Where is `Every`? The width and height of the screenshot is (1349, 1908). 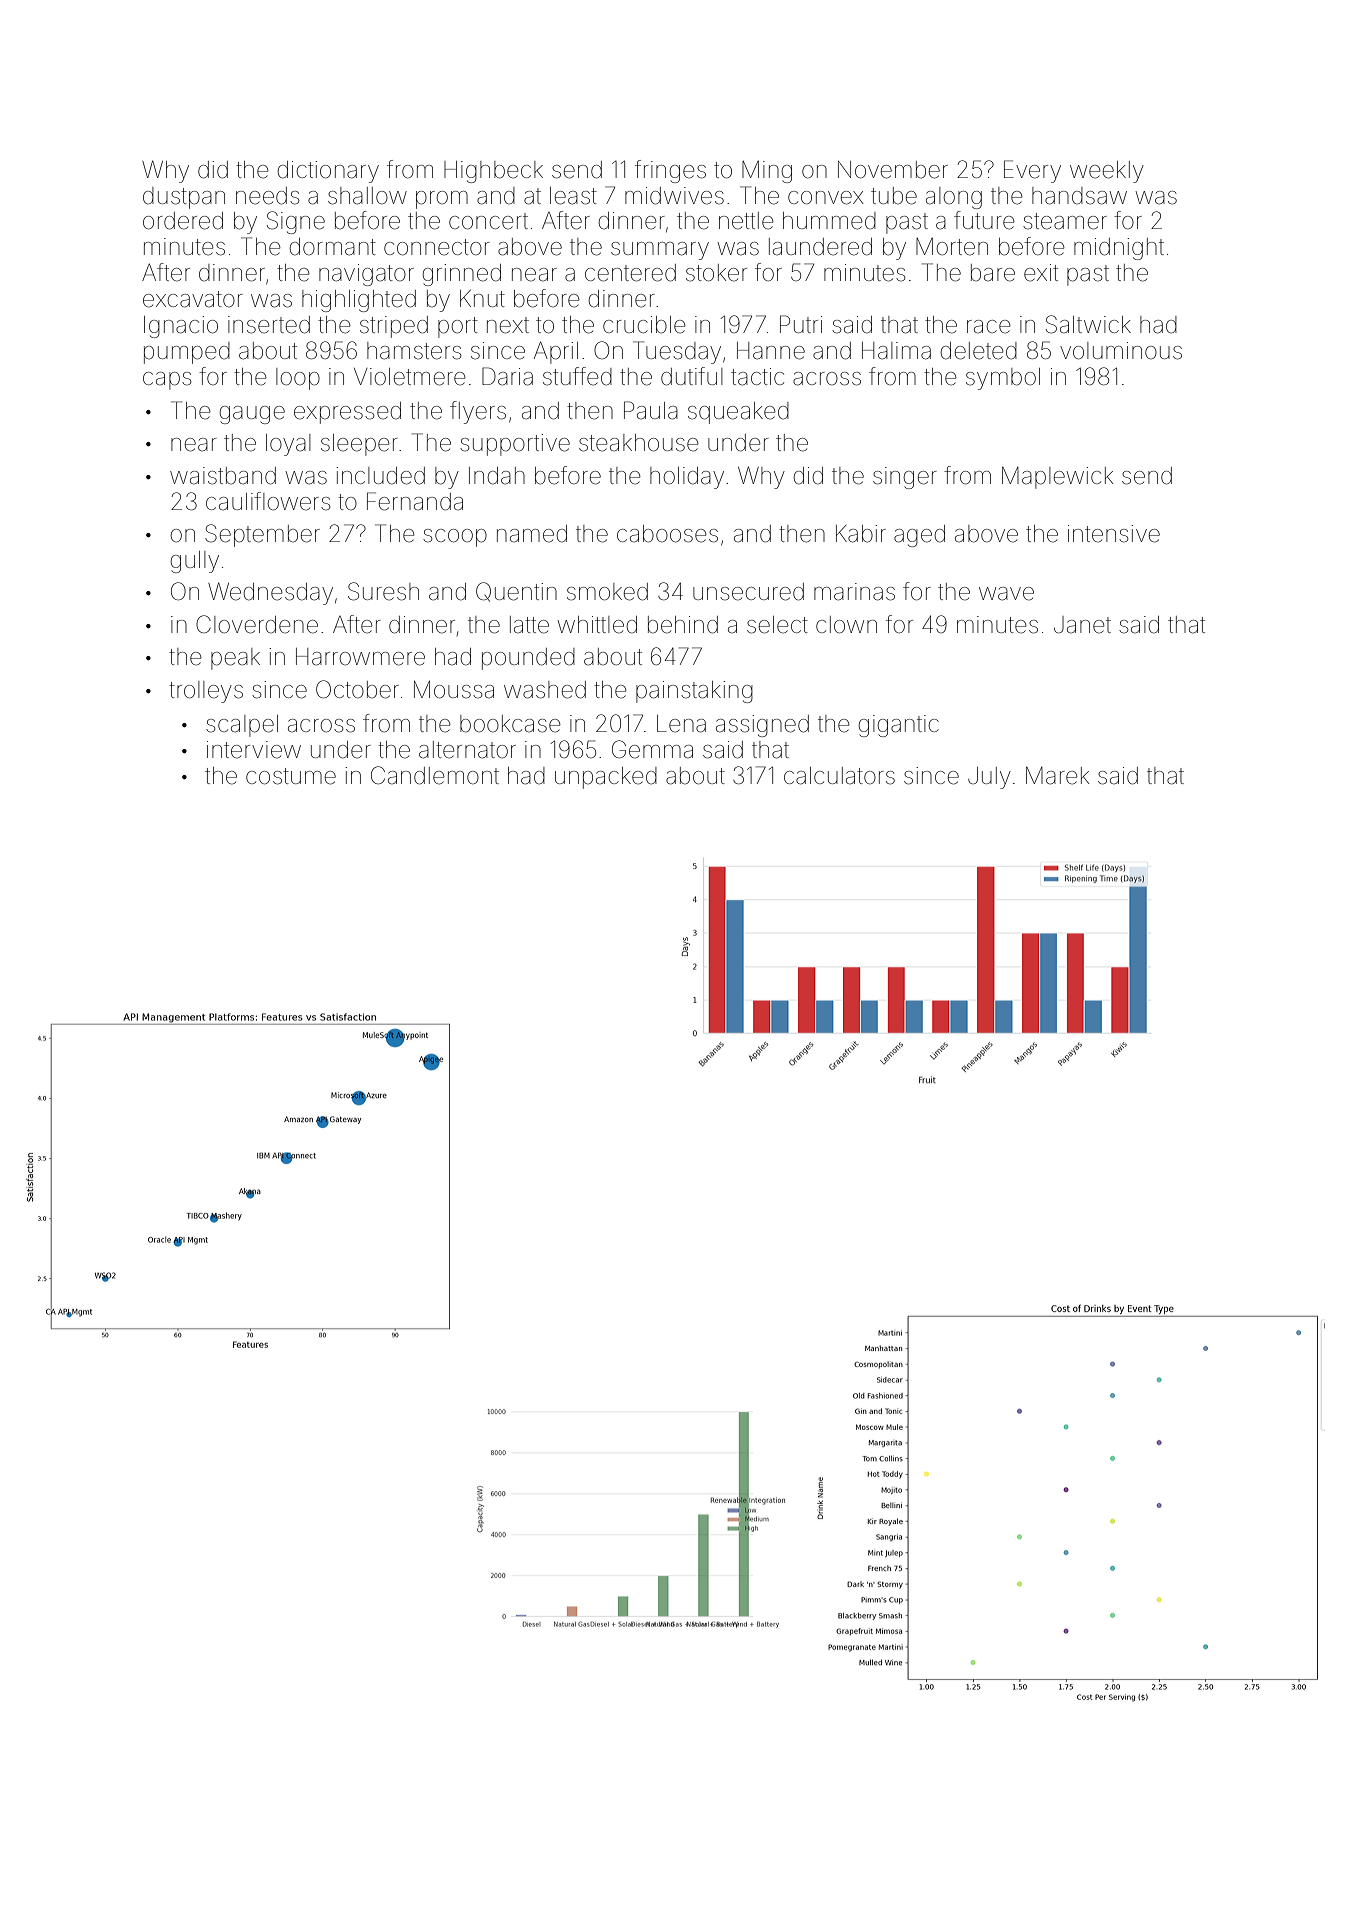
Every is located at coordinates (1032, 171).
